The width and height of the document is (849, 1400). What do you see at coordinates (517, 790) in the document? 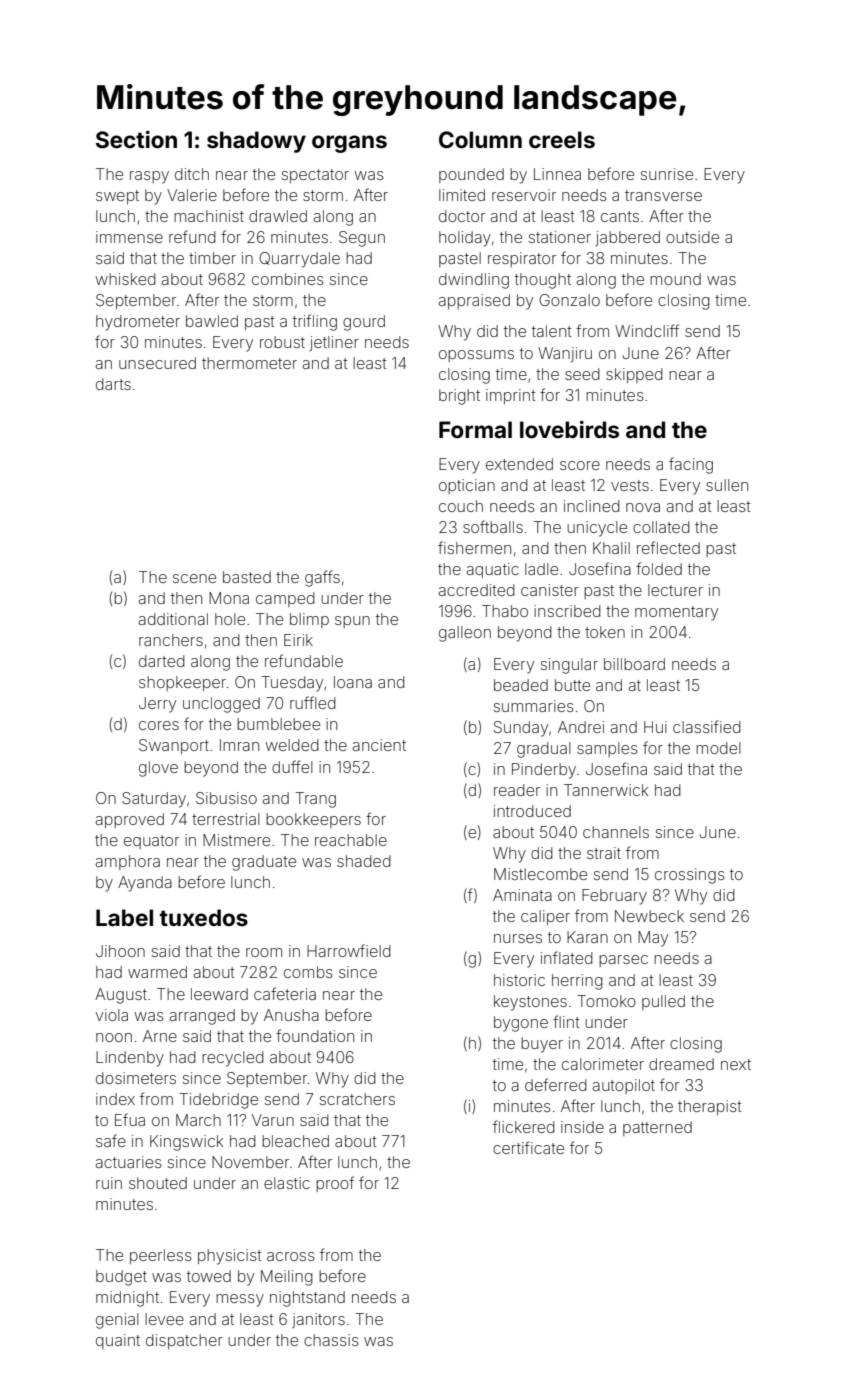
I see `reader` at bounding box center [517, 790].
